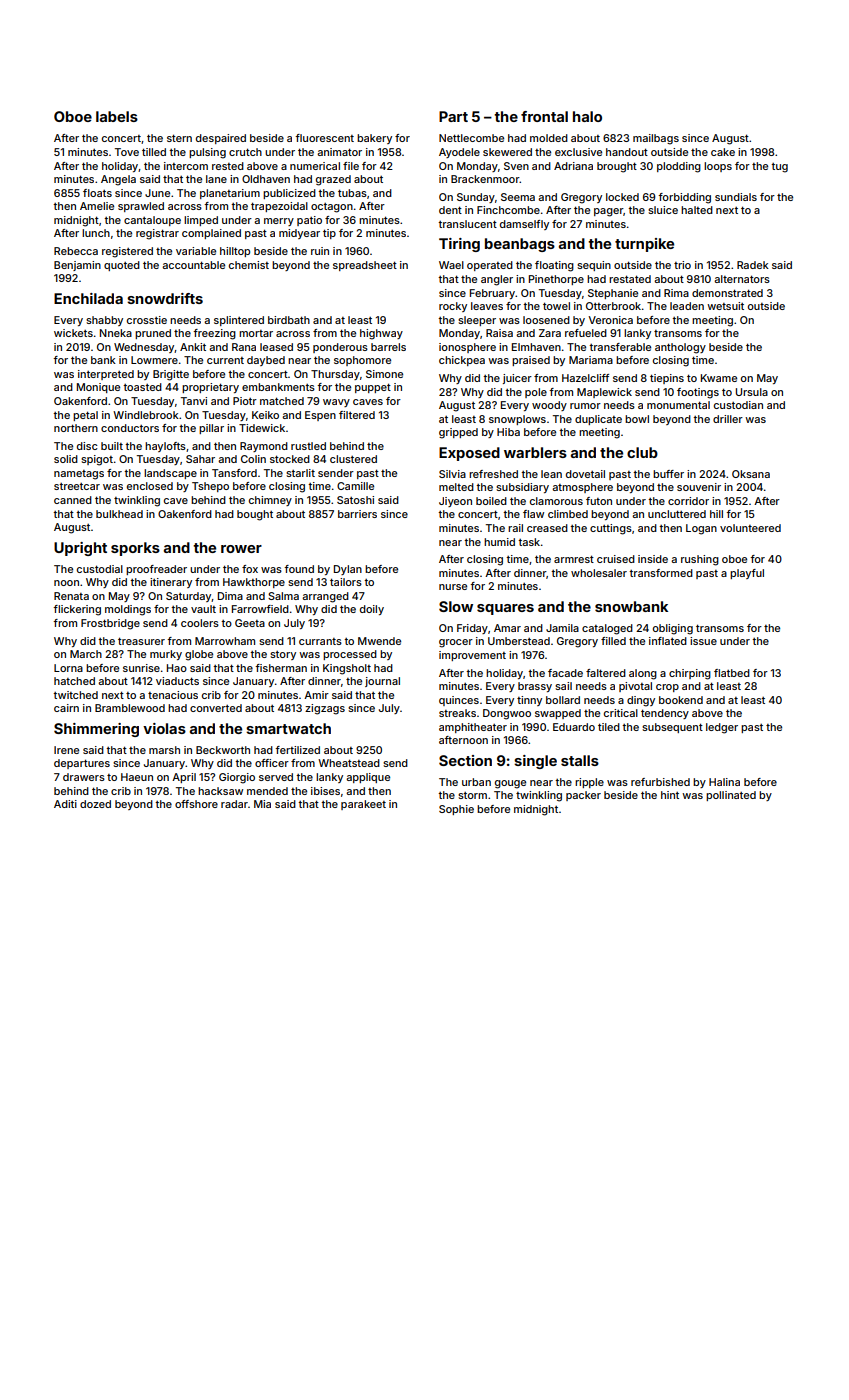  I want to click on despaired, so click(221, 139).
